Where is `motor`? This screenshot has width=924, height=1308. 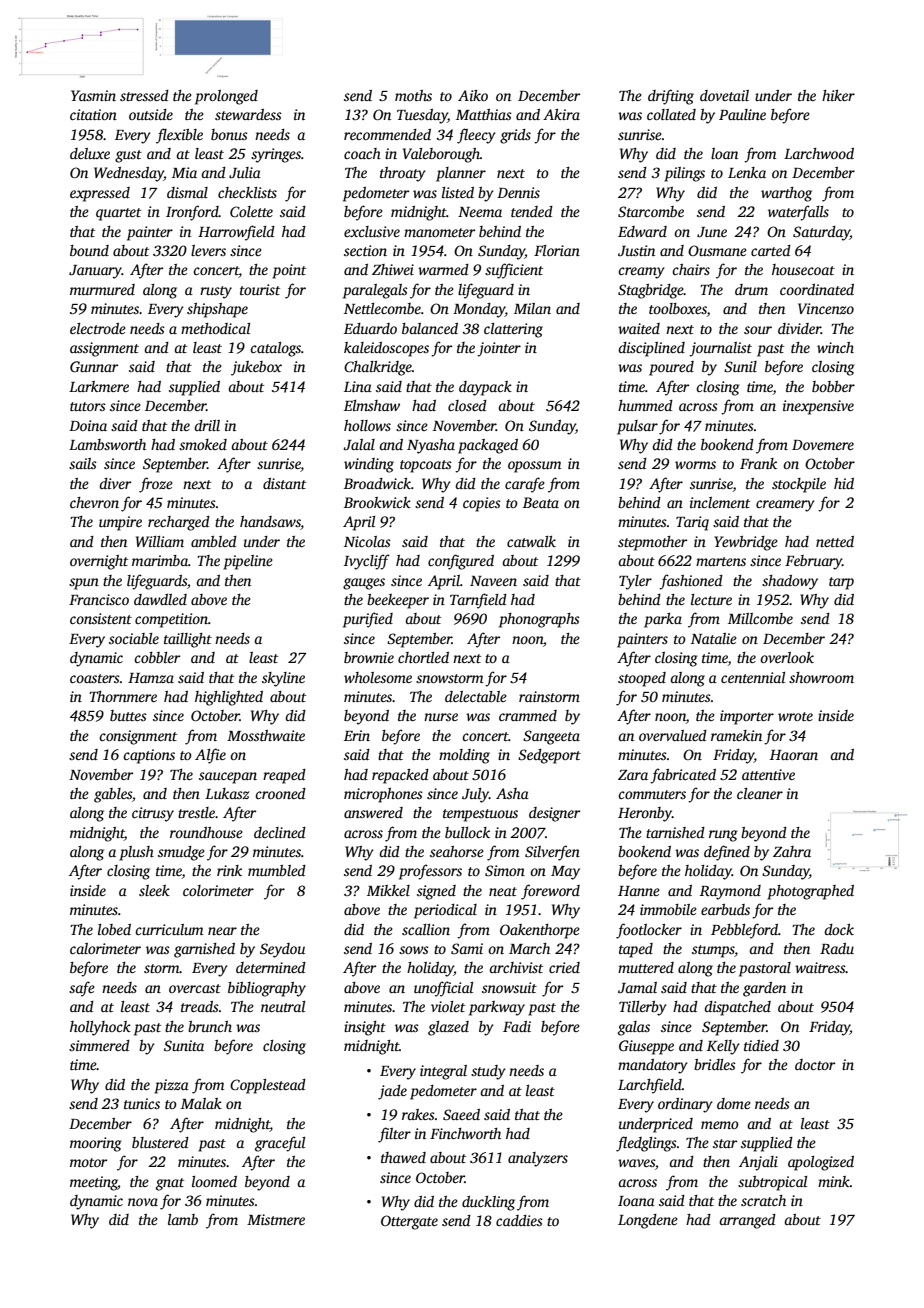 motor is located at coordinates (88, 1162).
